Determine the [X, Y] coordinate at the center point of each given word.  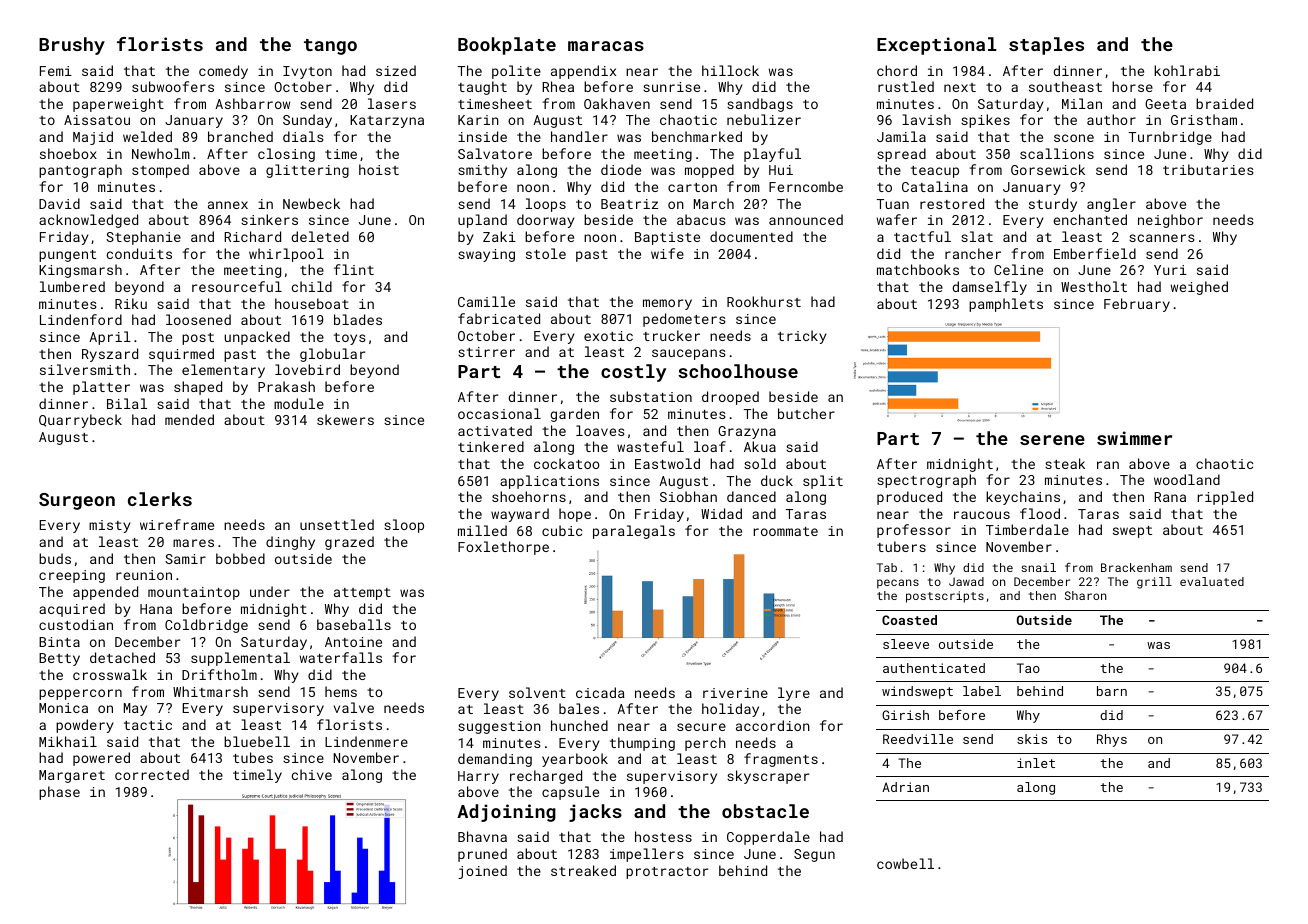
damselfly [989, 288]
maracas [606, 46]
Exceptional [936, 46]
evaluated [1212, 581]
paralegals [634, 532]
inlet [1036, 763]
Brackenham [1136, 567]
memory [667, 304]
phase [59, 793]
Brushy [72, 46]
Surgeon [77, 501]
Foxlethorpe [503, 548]
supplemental [240, 659]
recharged [546, 777]
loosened [198, 319]
